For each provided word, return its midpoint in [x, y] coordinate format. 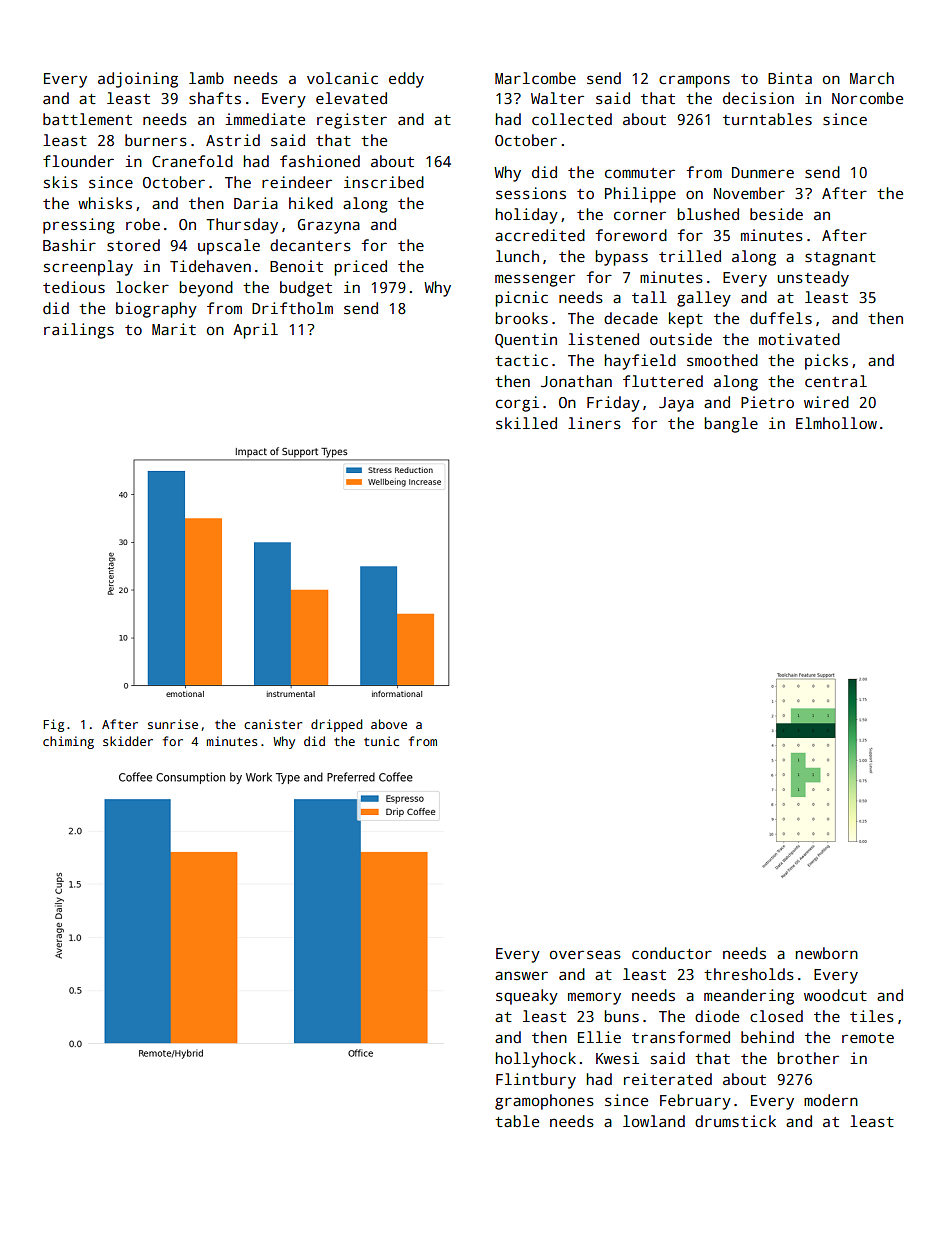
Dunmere [763, 172]
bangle [731, 425]
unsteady [813, 279]
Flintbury [536, 1081]
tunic [381, 741]
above [389, 724]
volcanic [342, 78]
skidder [128, 741]
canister [273, 724]
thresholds [749, 974]
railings [79, 331]
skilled [526, 423]
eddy [406, 80]
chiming [68, 742]
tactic [521, 360]
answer [521, 975]
